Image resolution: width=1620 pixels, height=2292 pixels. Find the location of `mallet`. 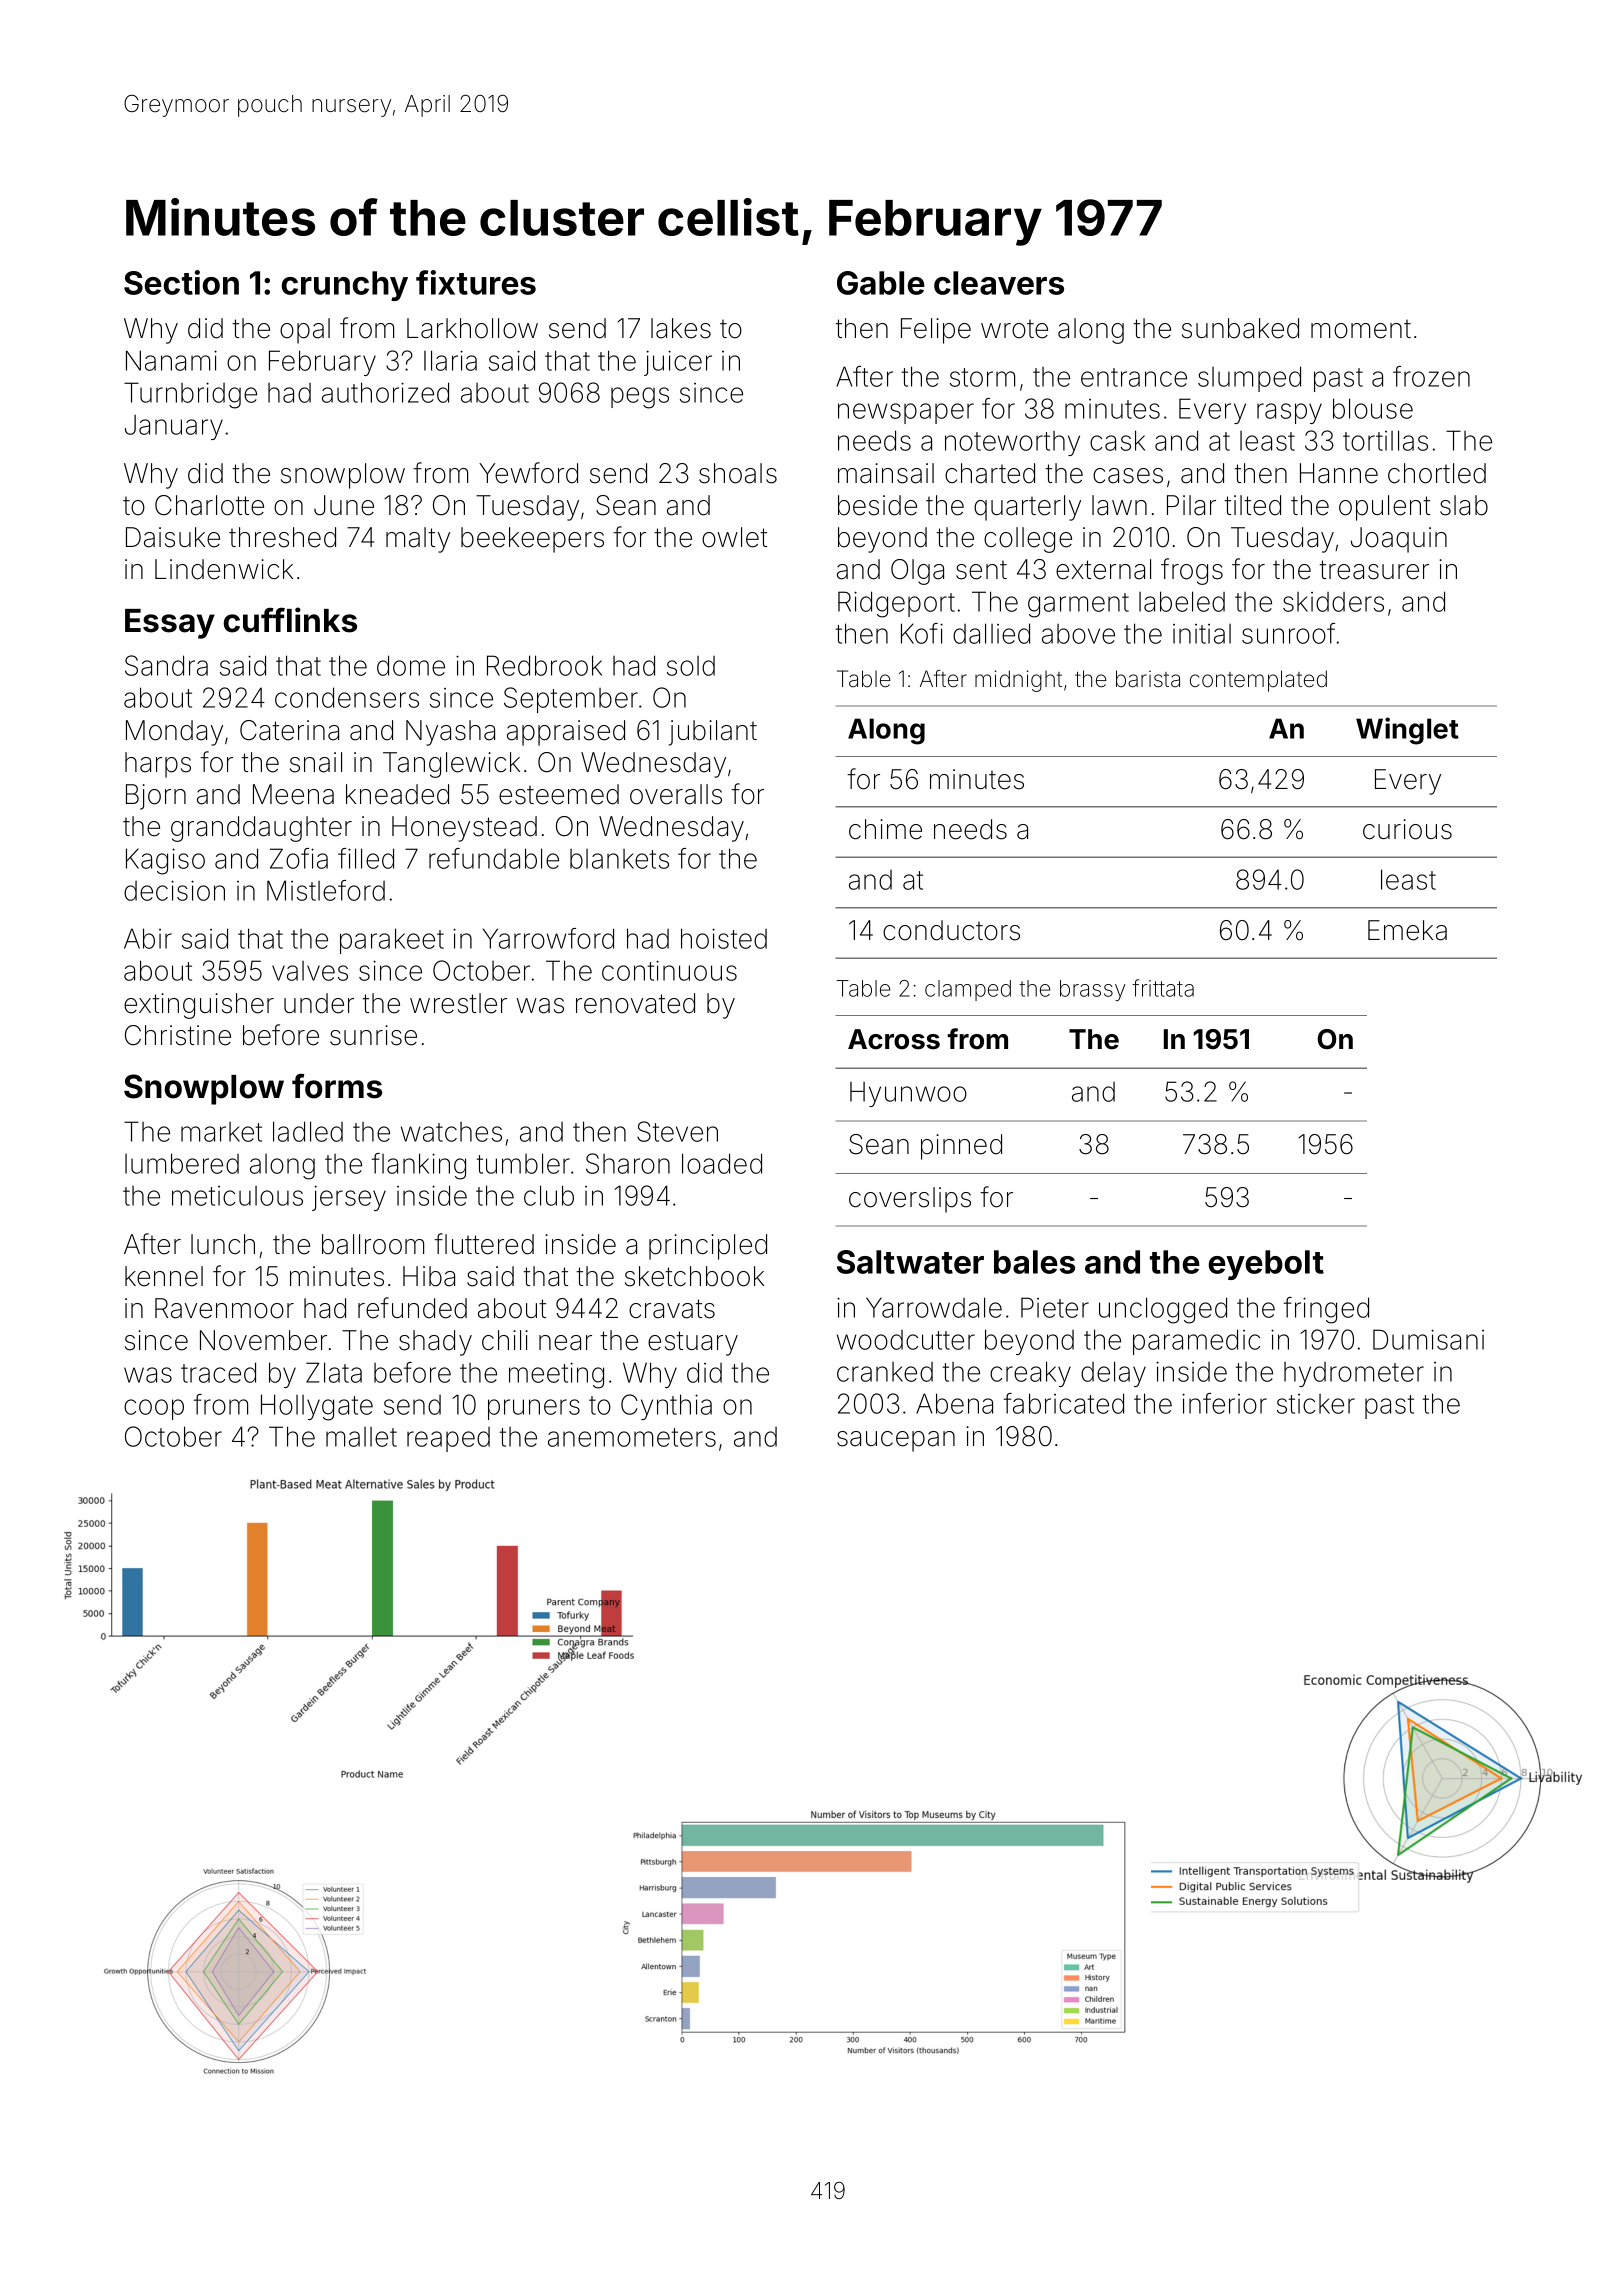

mallet is located at coordinates (361, 1437).
